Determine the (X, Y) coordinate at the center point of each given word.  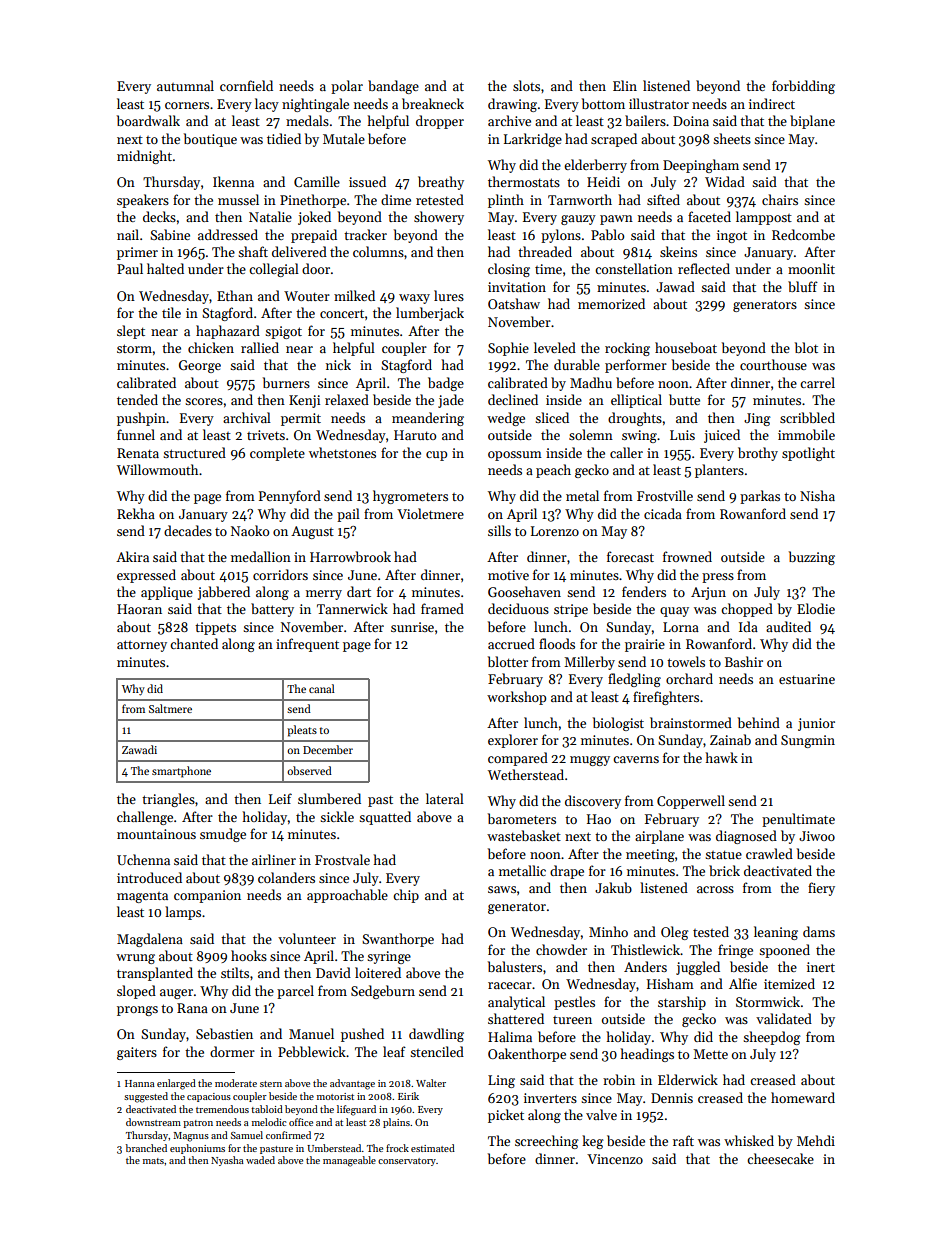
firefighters (666, 698)
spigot (283, 332)
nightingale (315, 105)
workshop (516, 698)
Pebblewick (312, 1051)
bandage (393, 87)
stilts (235, 972)
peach (553, 471)
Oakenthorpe (527, 1055)
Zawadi (139, 749)
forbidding (803, 87)
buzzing (812, 558)
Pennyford (290, 497)
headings (647, 1055)
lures (449, 295)
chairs (780, 199)
